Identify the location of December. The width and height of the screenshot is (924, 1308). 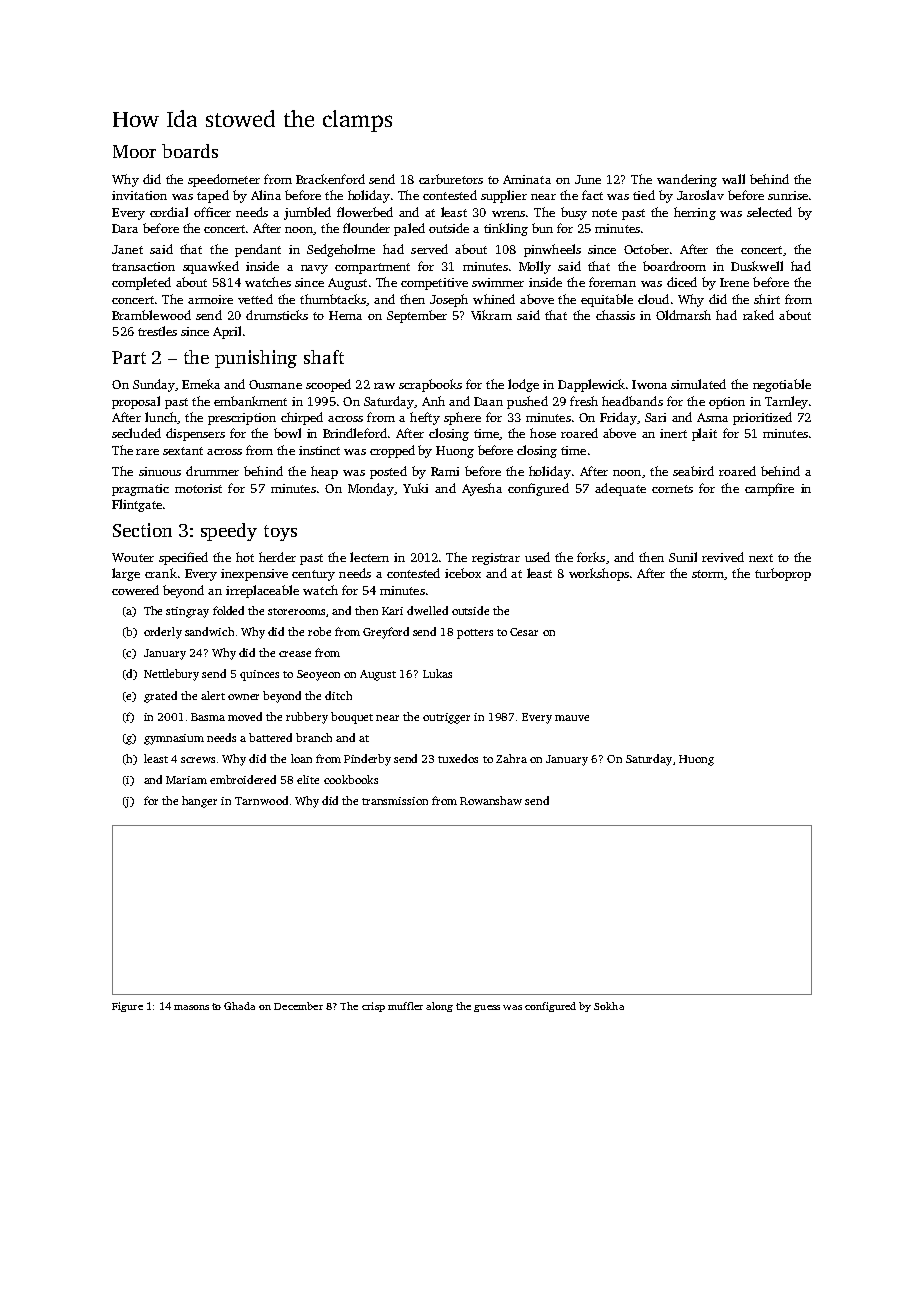
(298, 1006).
